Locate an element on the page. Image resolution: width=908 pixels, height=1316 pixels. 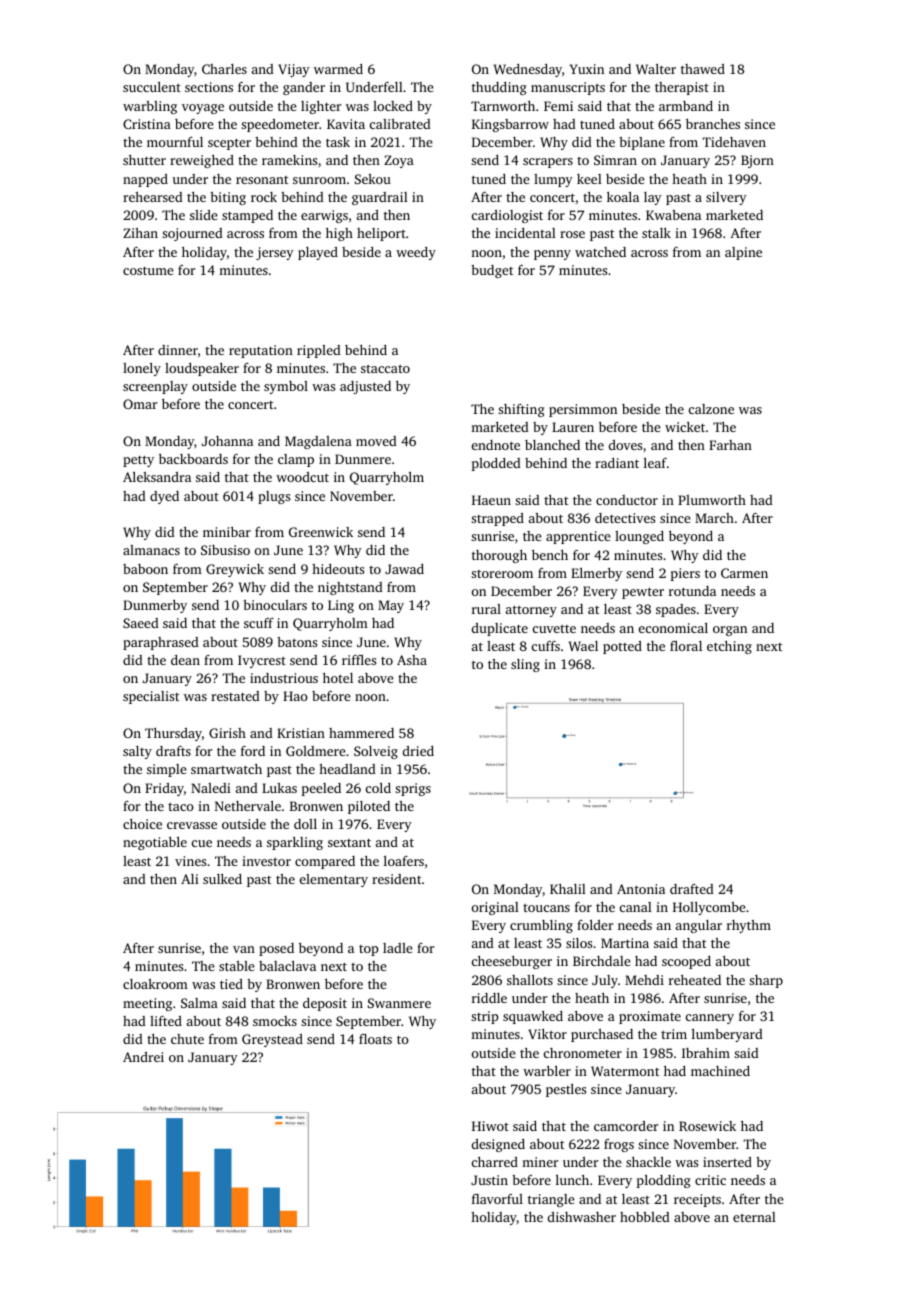
watched is located at coordinates (600, 252).
